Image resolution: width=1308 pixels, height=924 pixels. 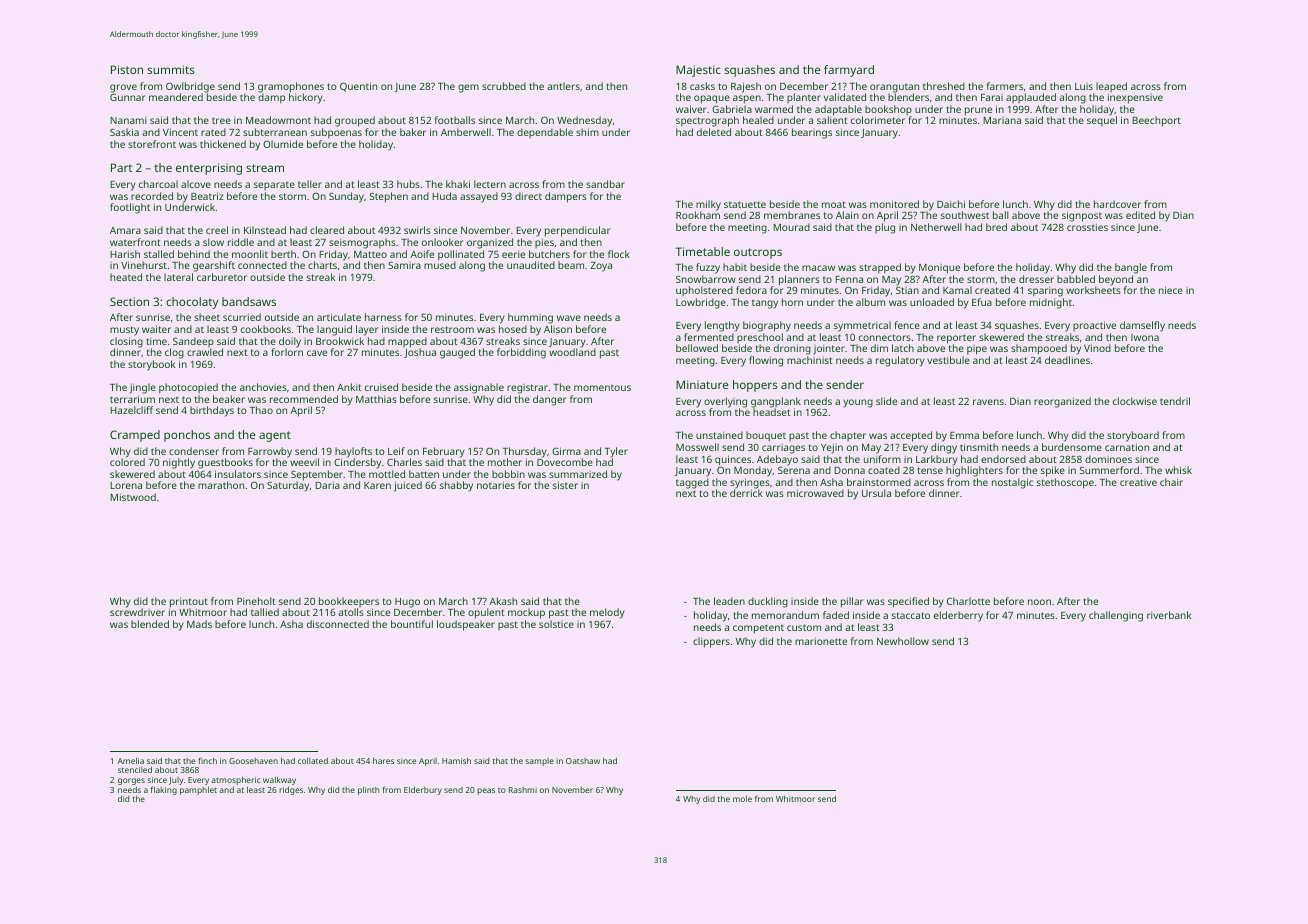 What do you see at coordinates (171, 69) in the screenshot?
I see `summits` at bounding box center [171, 69].
